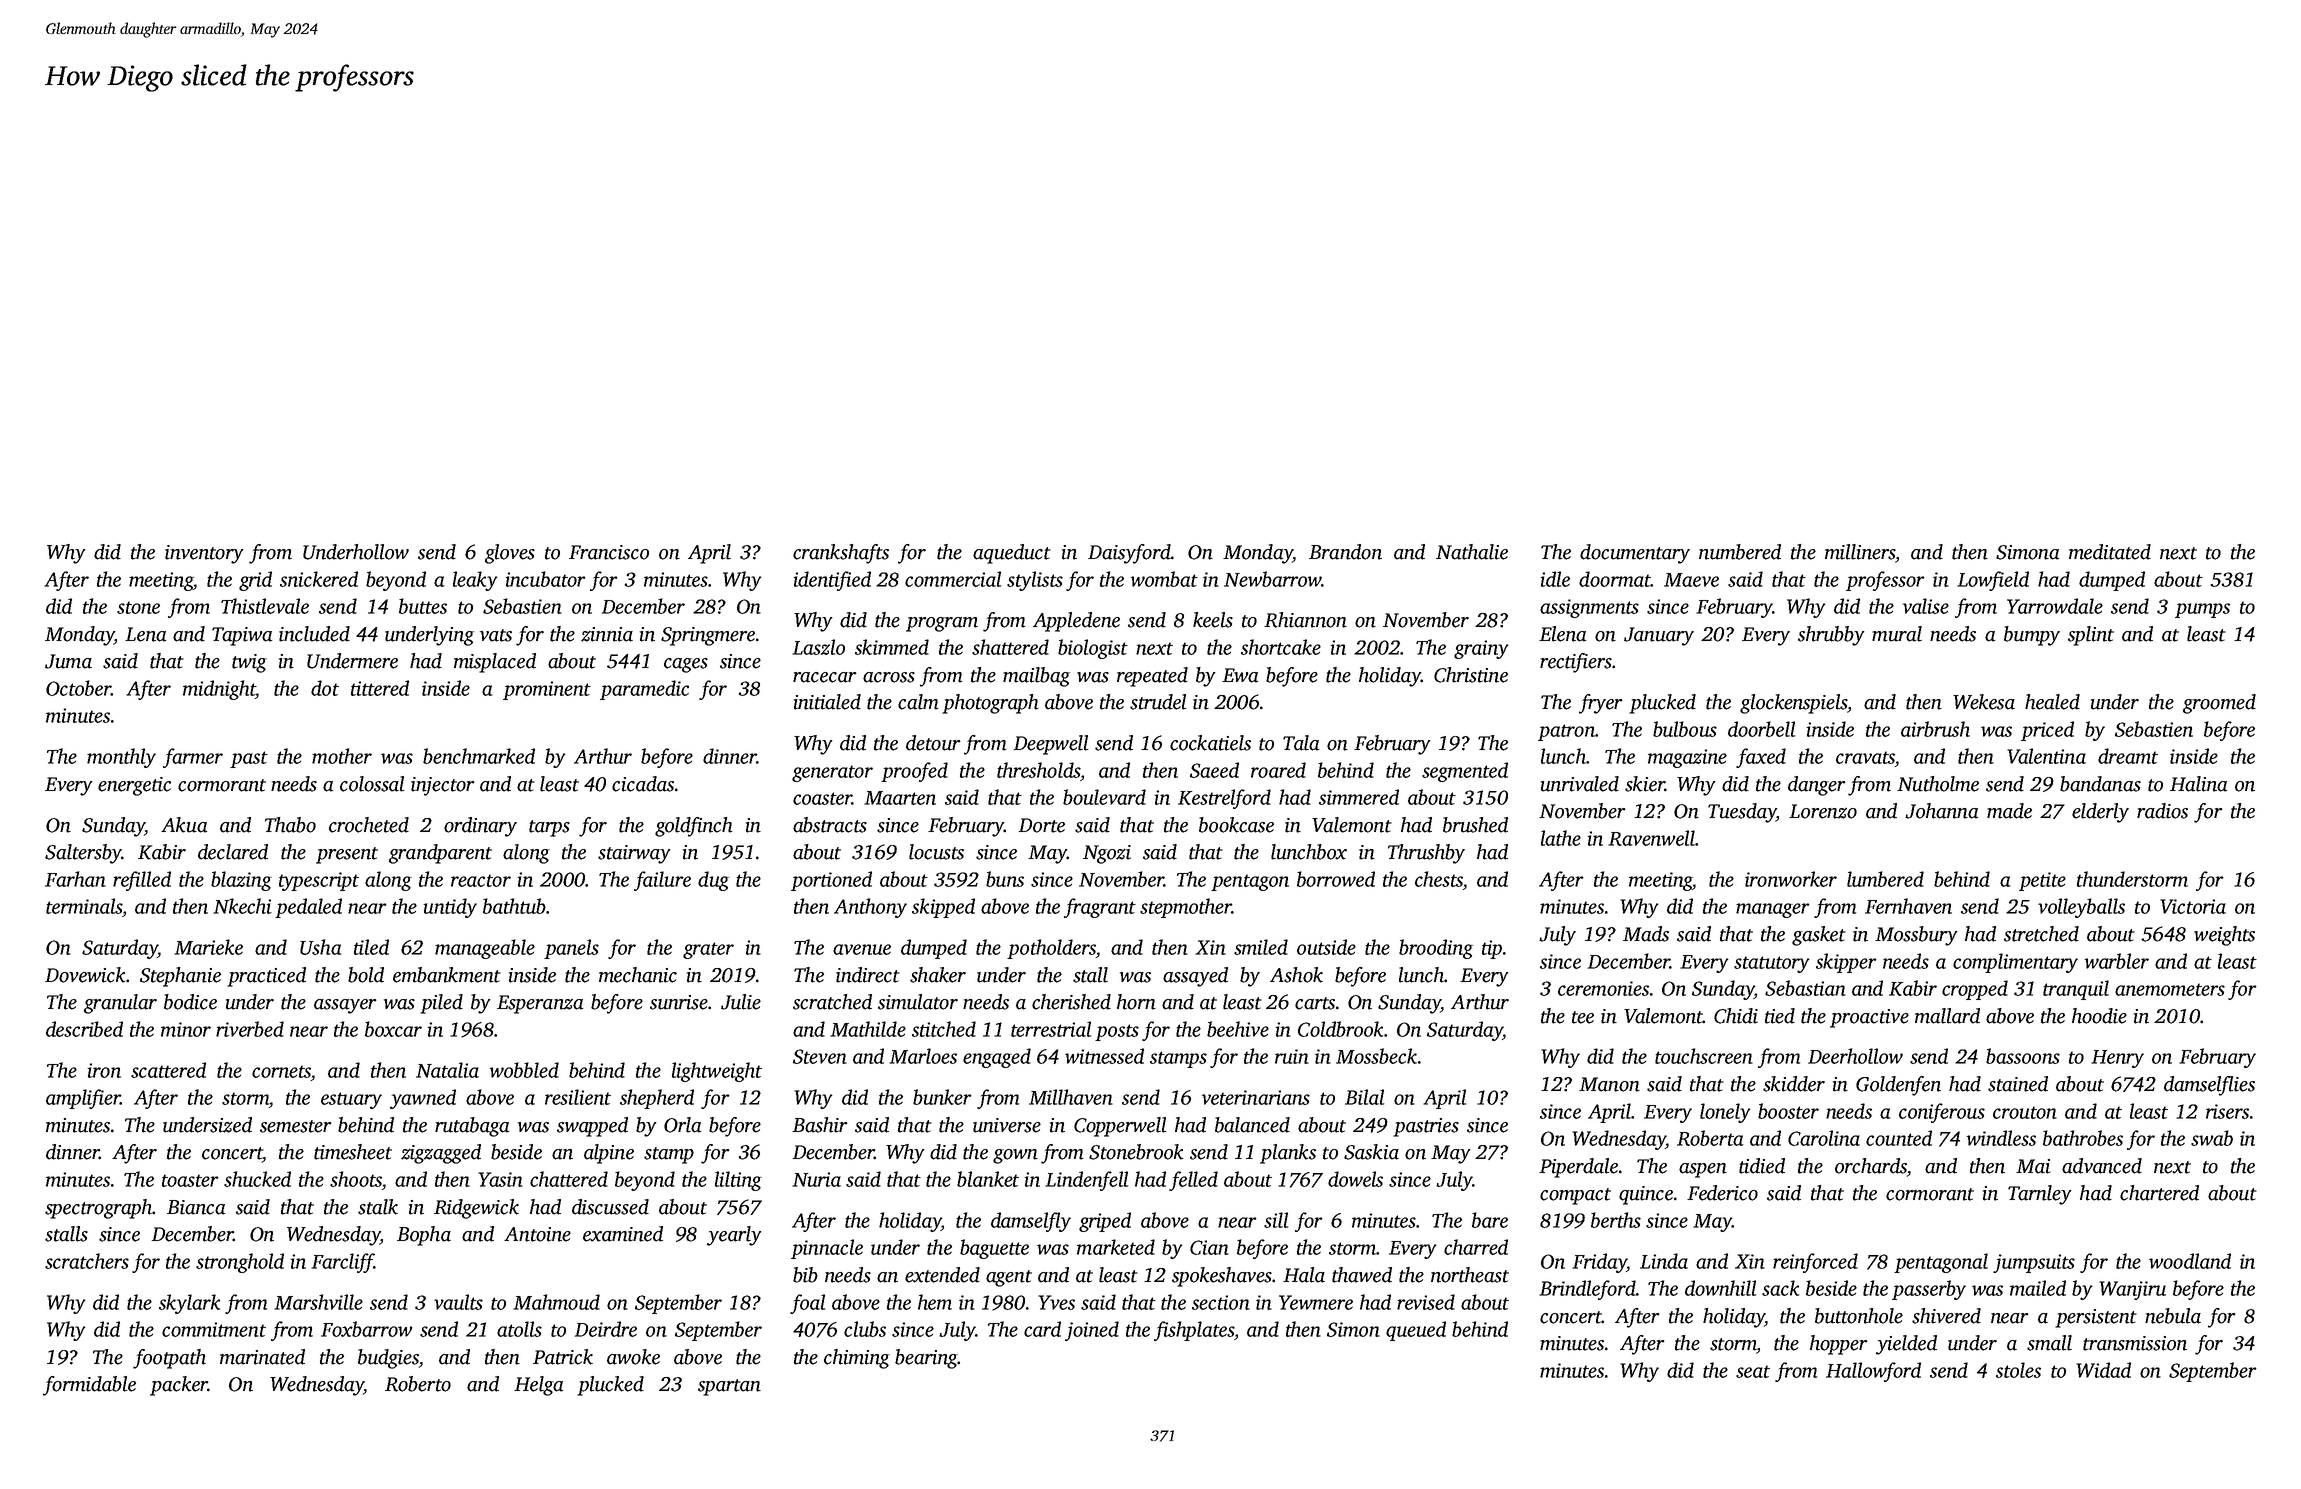 The height and width of the screenshot is (1489, 2301). What do you see at coordinates (609, 552) in the screenshot?
I see `Francisco` at bounding box center [609, 552].
